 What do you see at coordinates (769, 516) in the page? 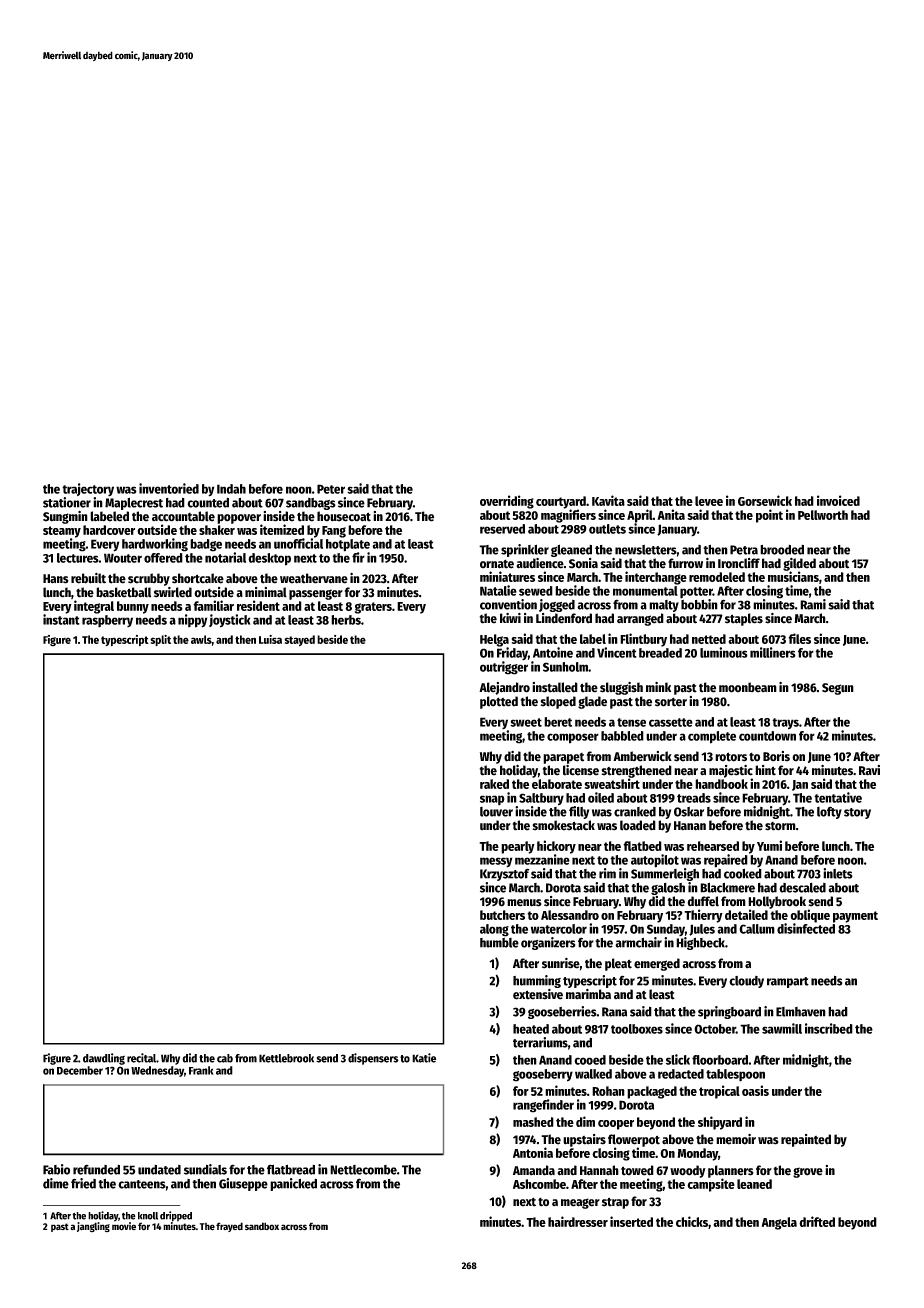
I see `point` at bounding box center [769, 516].
